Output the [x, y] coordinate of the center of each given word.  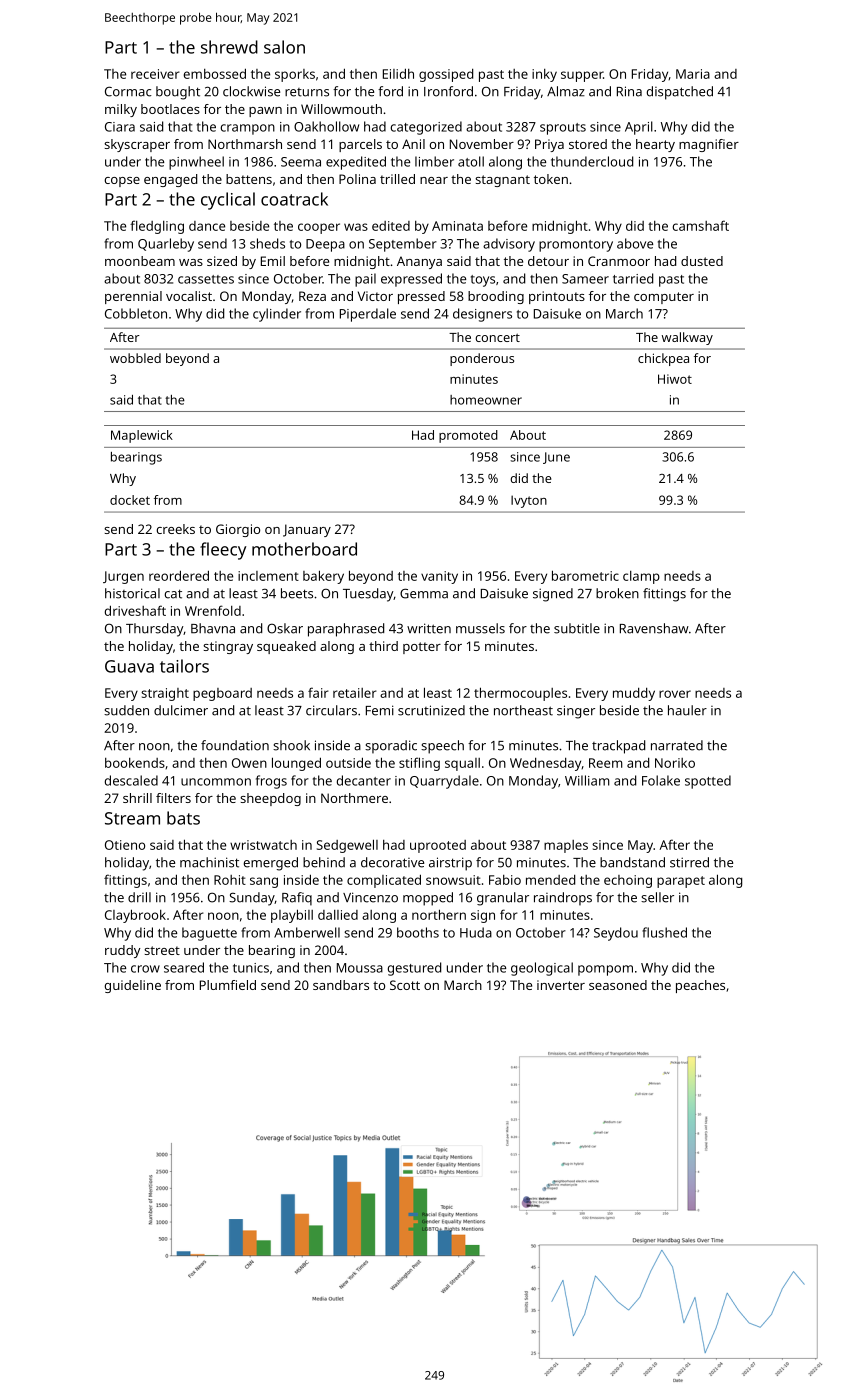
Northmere [354, 798]
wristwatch [263, 845]
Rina [629, 91]
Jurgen [123, 577]
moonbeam [140, 261]
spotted [708, 782]
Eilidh [398, 73]
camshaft [700, 225]
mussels [480, 628]
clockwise [251, 91]
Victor [375, 296]
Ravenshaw [654, 628]
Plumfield [228, 985]
